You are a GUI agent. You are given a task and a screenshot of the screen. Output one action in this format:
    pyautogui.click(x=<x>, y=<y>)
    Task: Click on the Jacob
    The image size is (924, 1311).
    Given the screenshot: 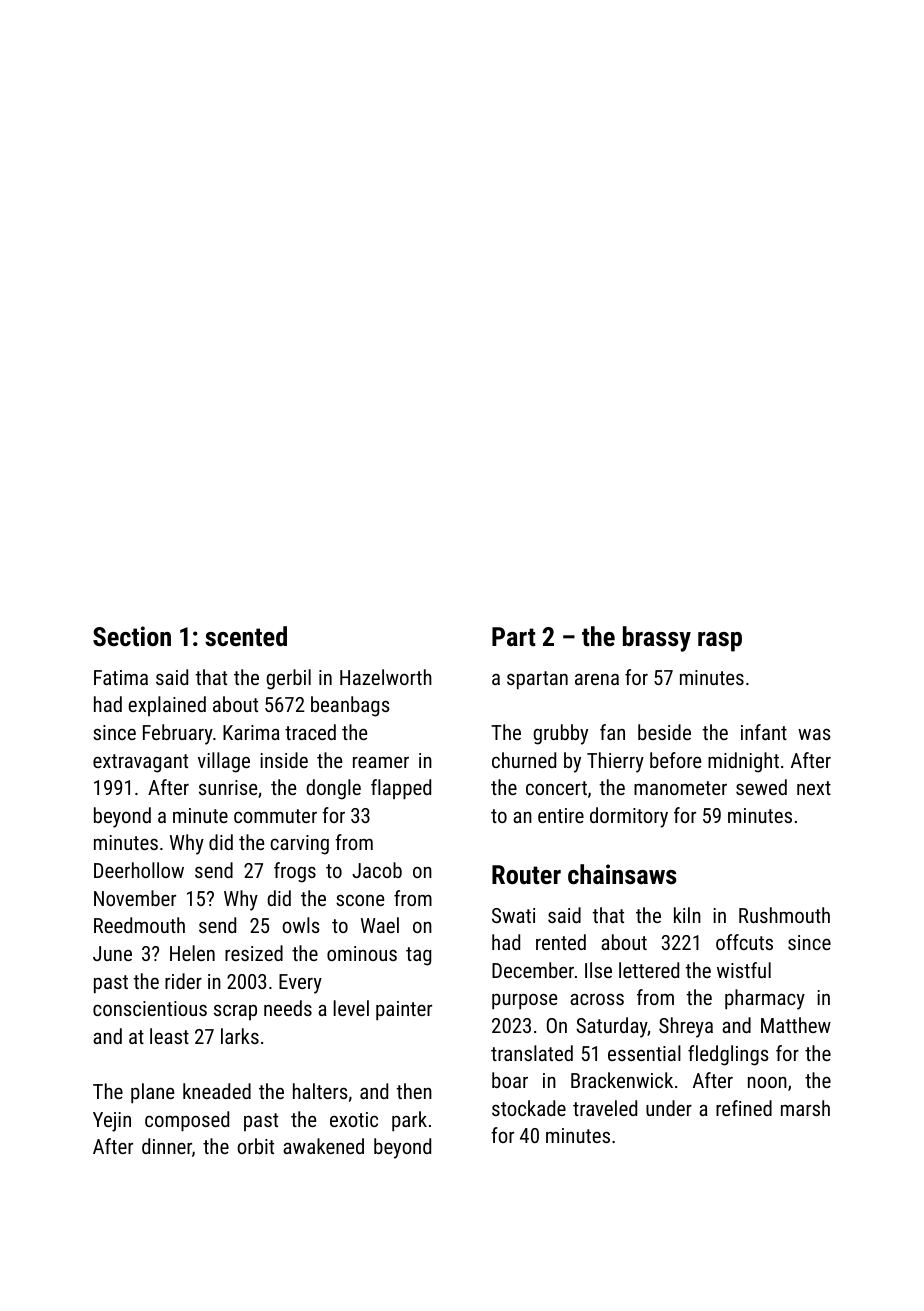 What is the action you would take?
    pyautogui.click(x=377, y=870)
